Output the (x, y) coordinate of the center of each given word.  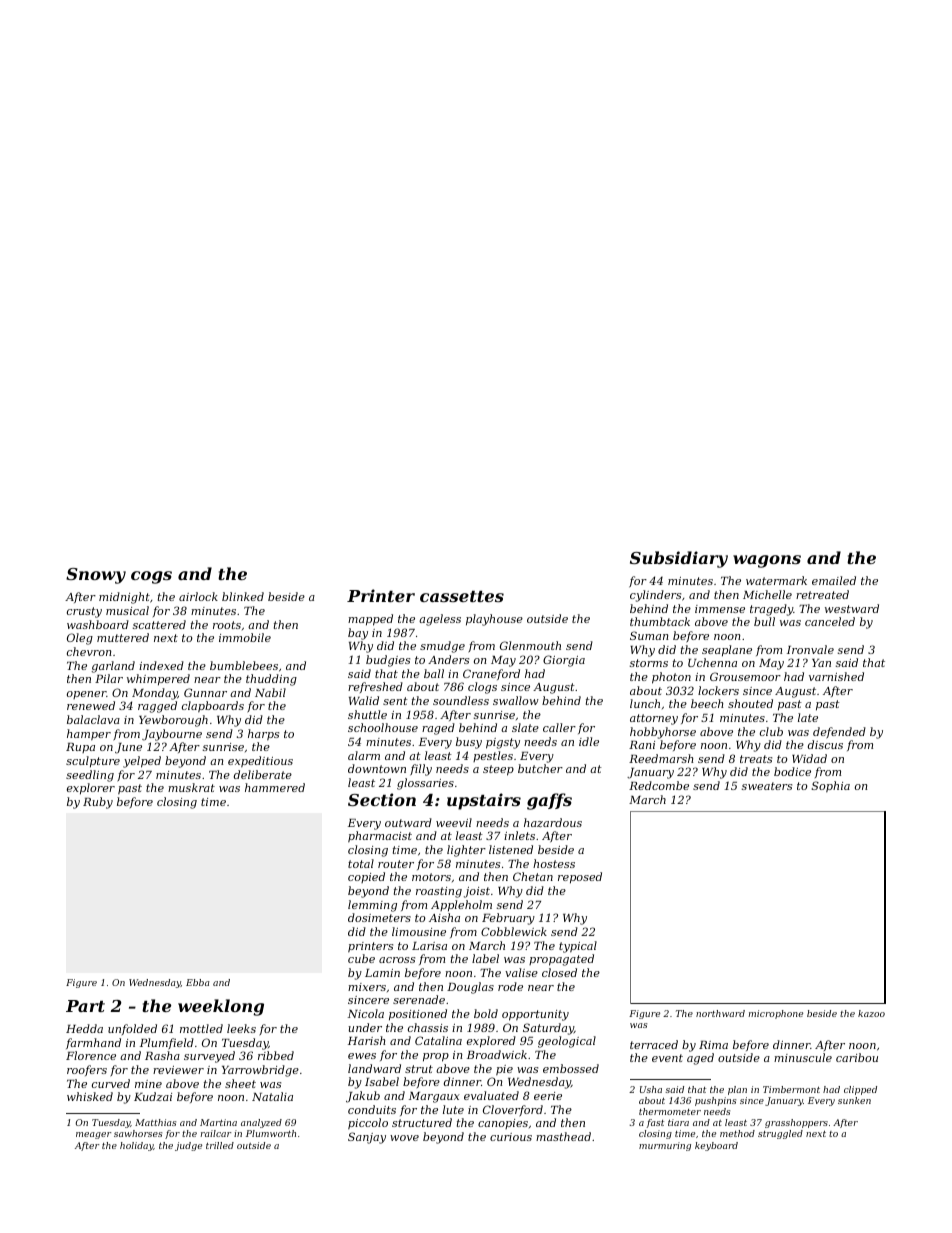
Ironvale (810, 649)
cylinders (655, 596)
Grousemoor (745, 676)
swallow (516, 700)
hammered (275, 787)
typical (578, 947)
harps (263, 735)
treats (756, 759)
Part (85, 1006)
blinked (243, 596)
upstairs (484, 801)
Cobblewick (514, 931)
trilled (220, 1145)
